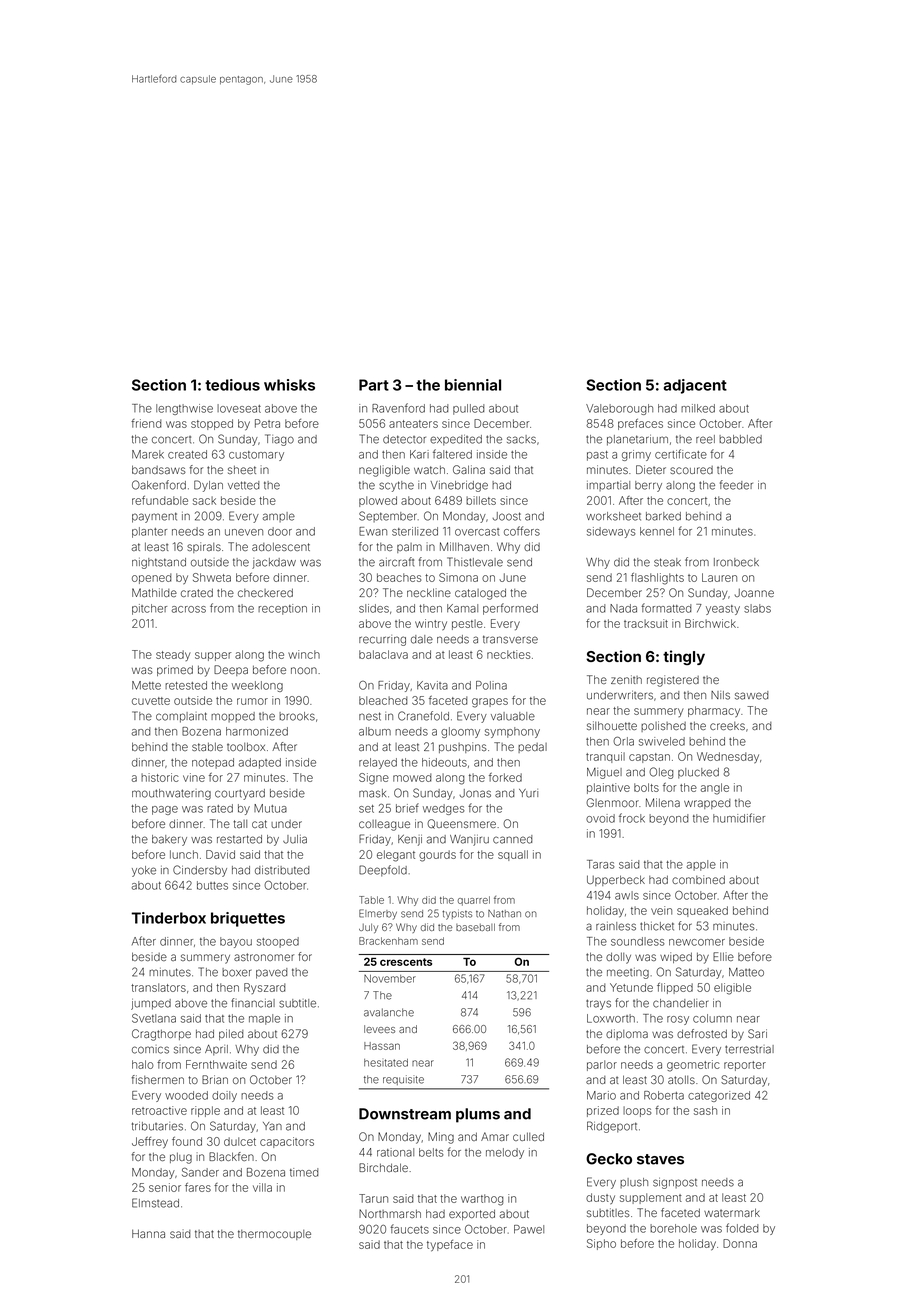 The image size is (908, 1316). I want to click on tedious, so click(232, 385).
